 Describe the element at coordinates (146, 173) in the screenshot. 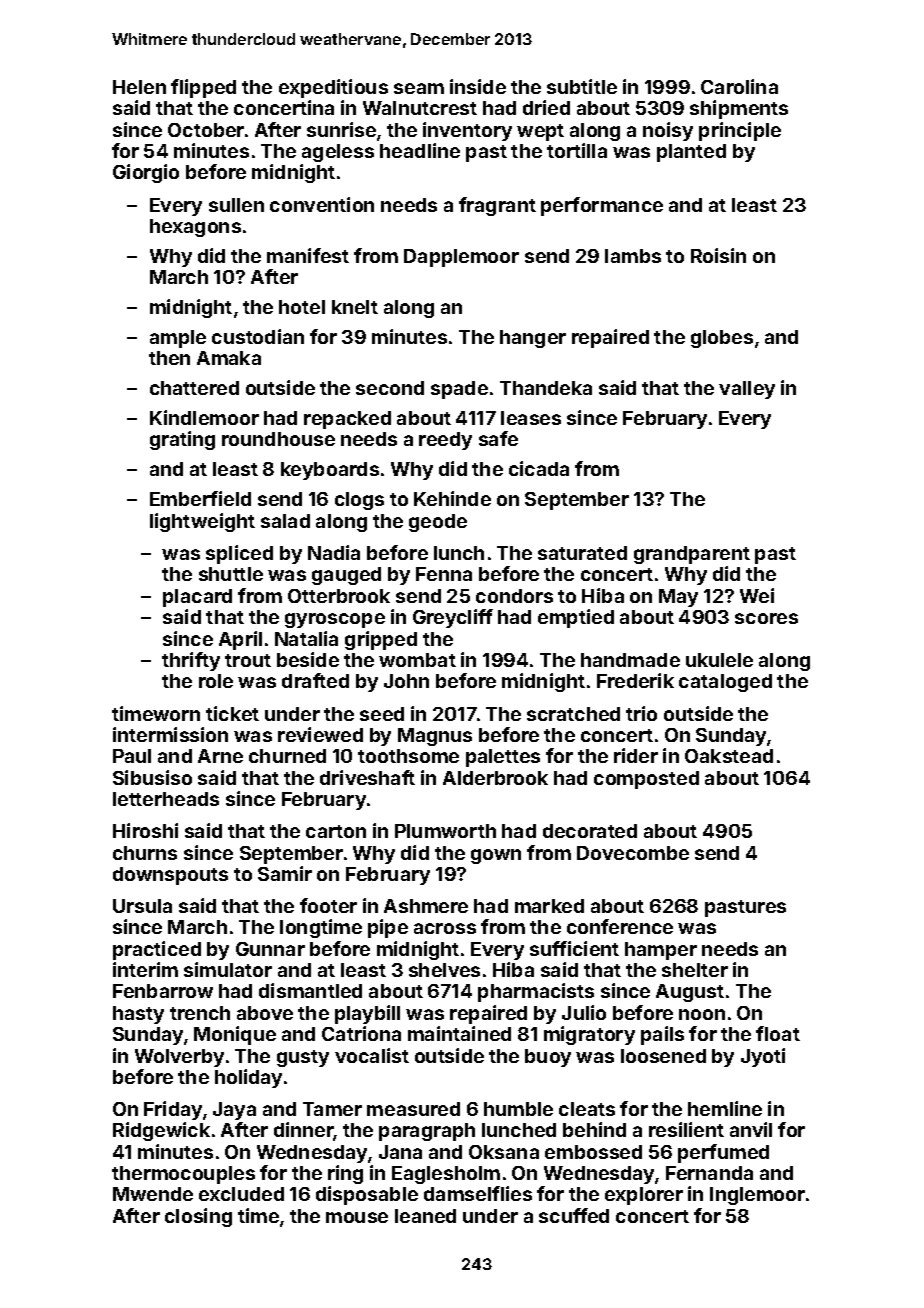

I see `Giorgio` at that location.
